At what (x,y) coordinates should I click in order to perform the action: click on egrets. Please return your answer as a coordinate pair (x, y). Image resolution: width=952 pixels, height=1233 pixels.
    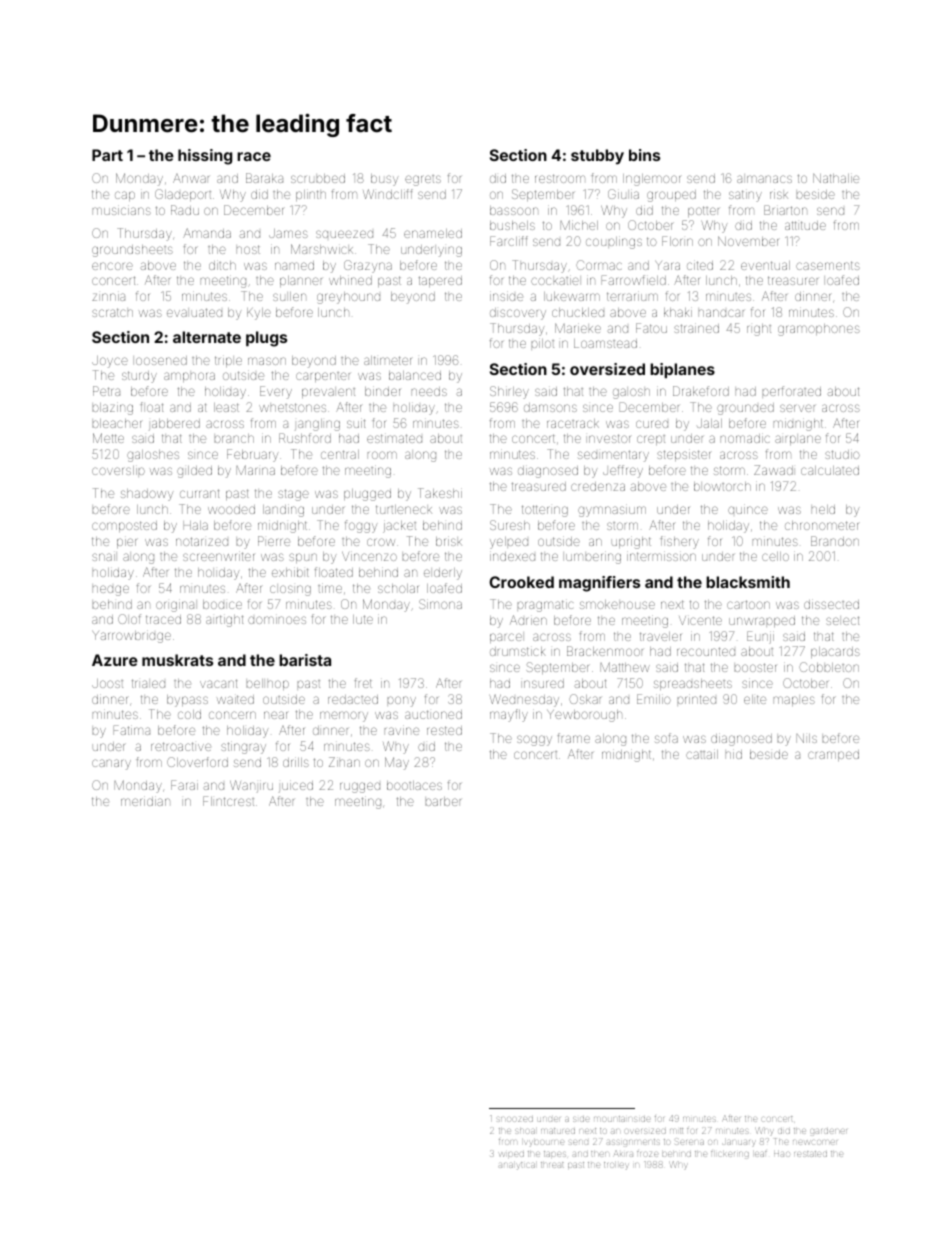
    Looking at the image, I should click on (423, 180).
